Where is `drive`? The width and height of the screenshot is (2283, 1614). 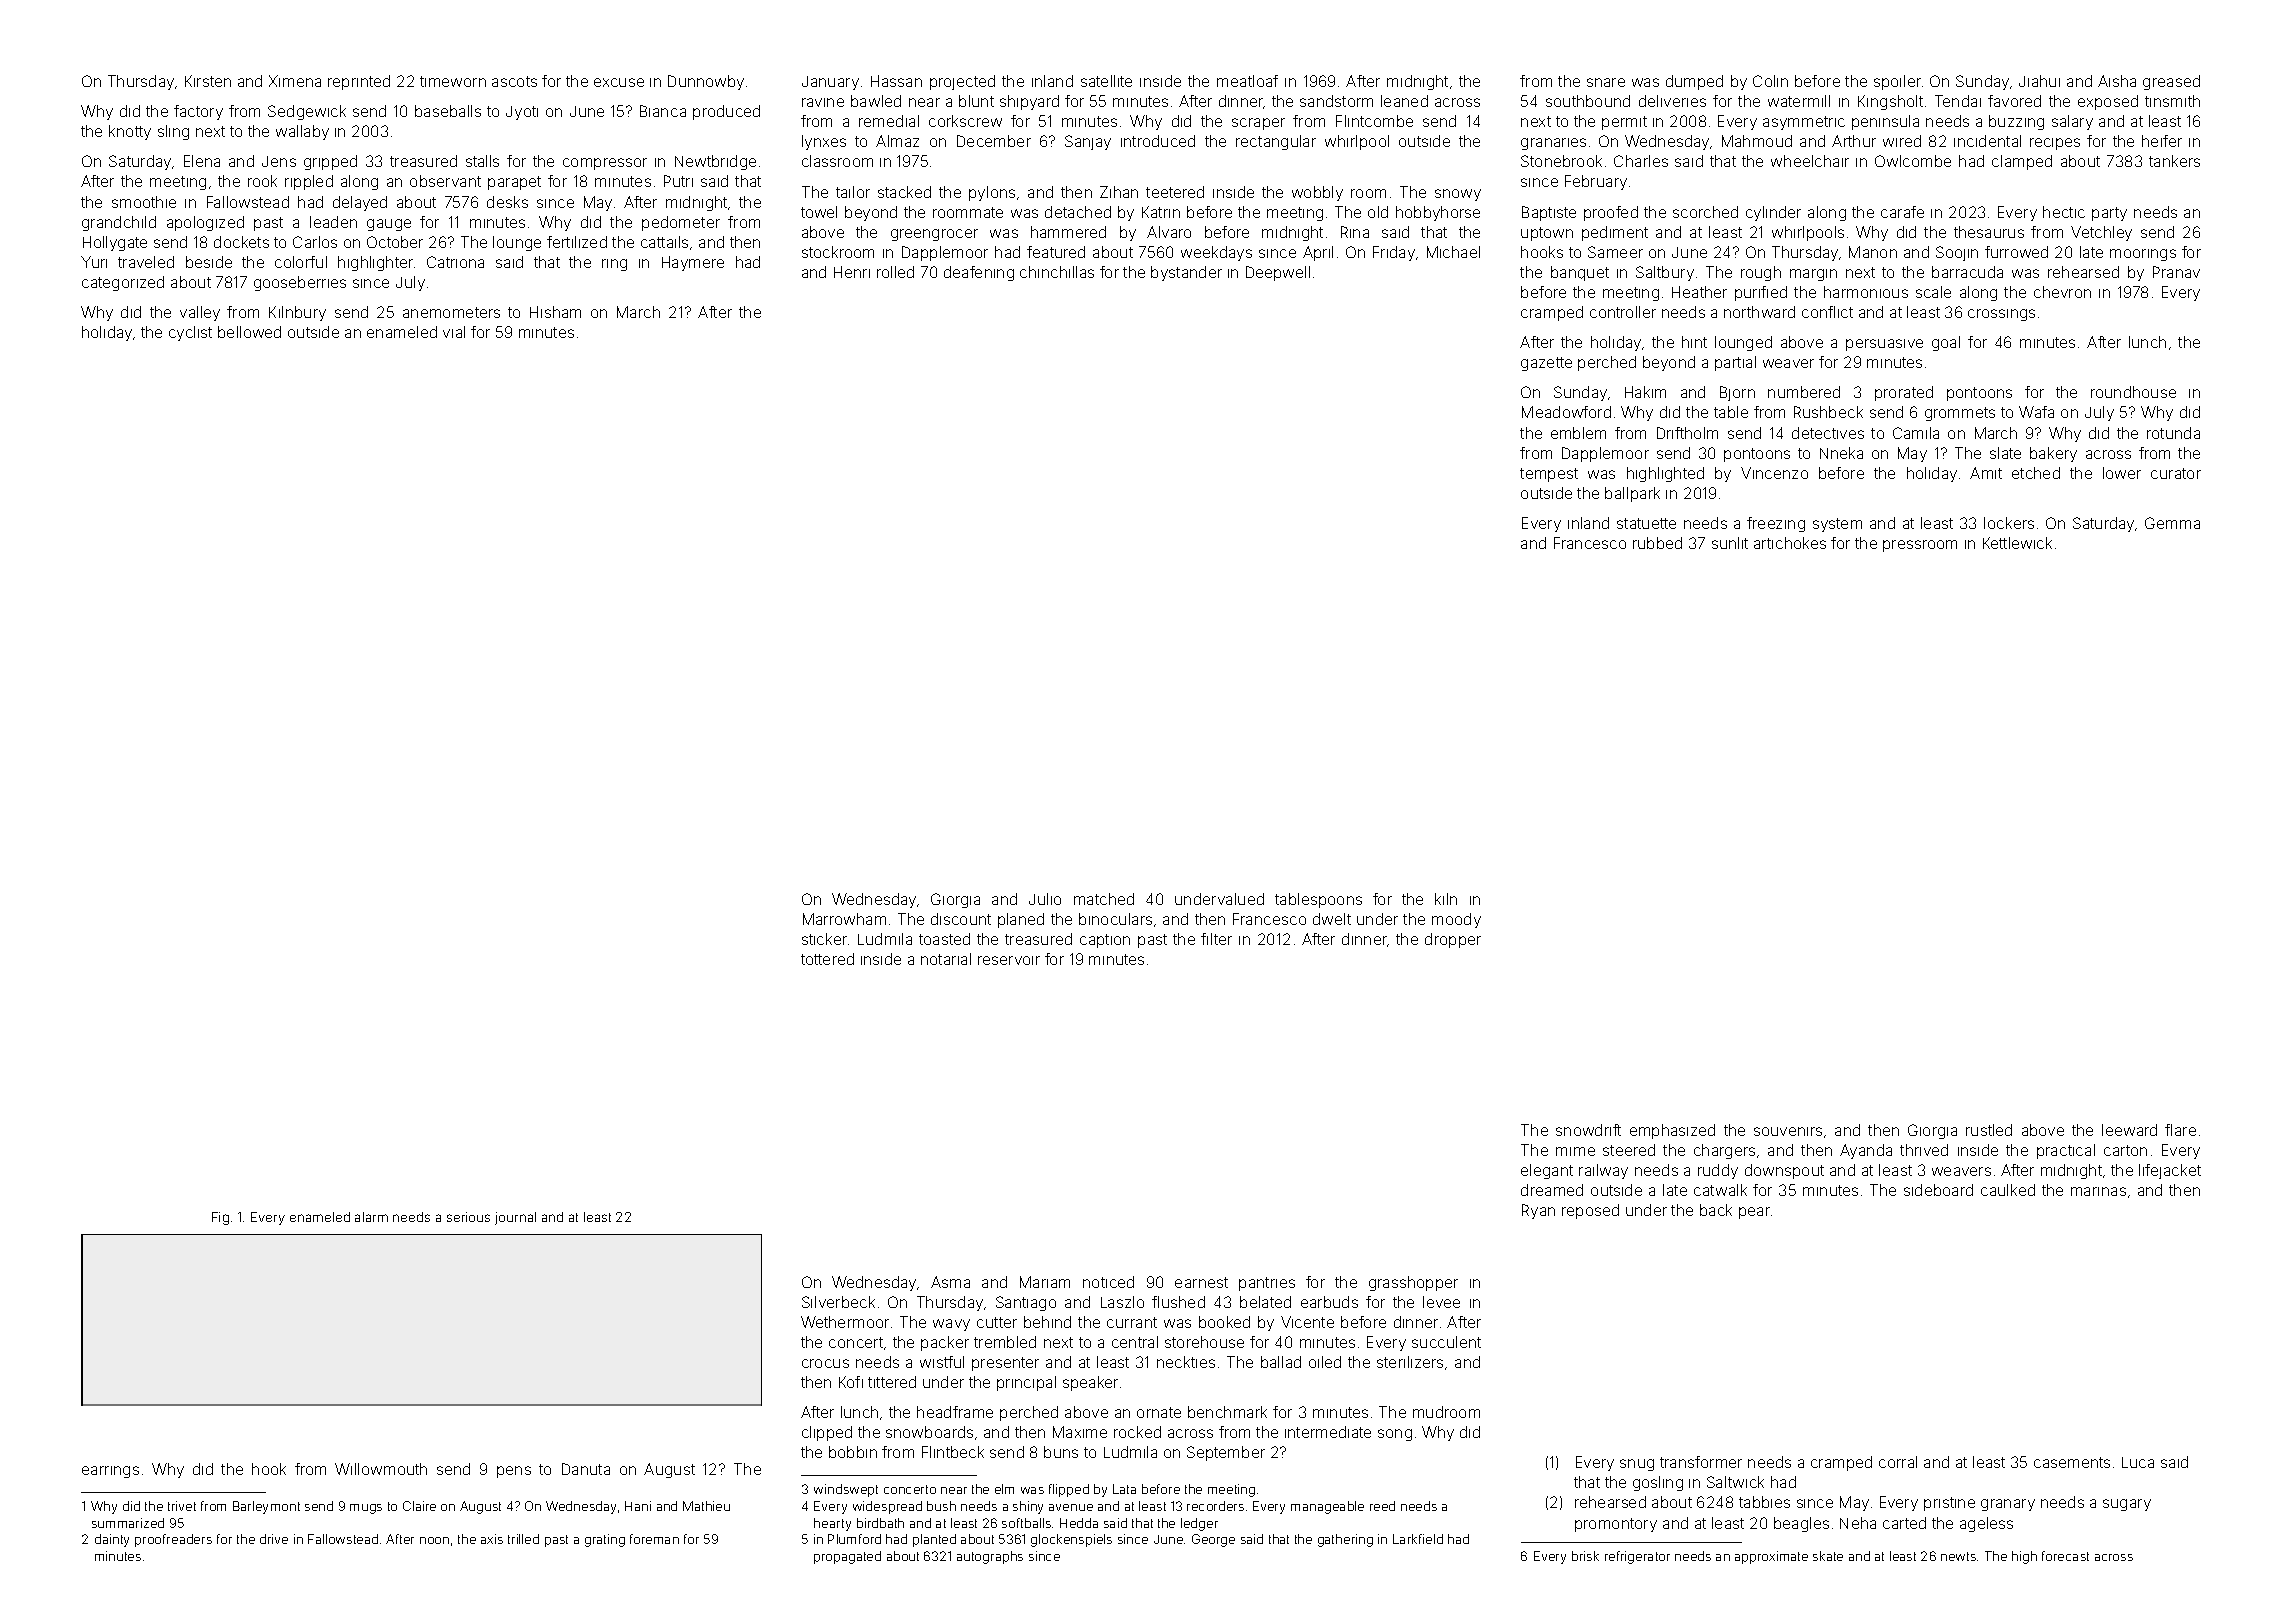 drive is located at coordinates (274, 1539).
